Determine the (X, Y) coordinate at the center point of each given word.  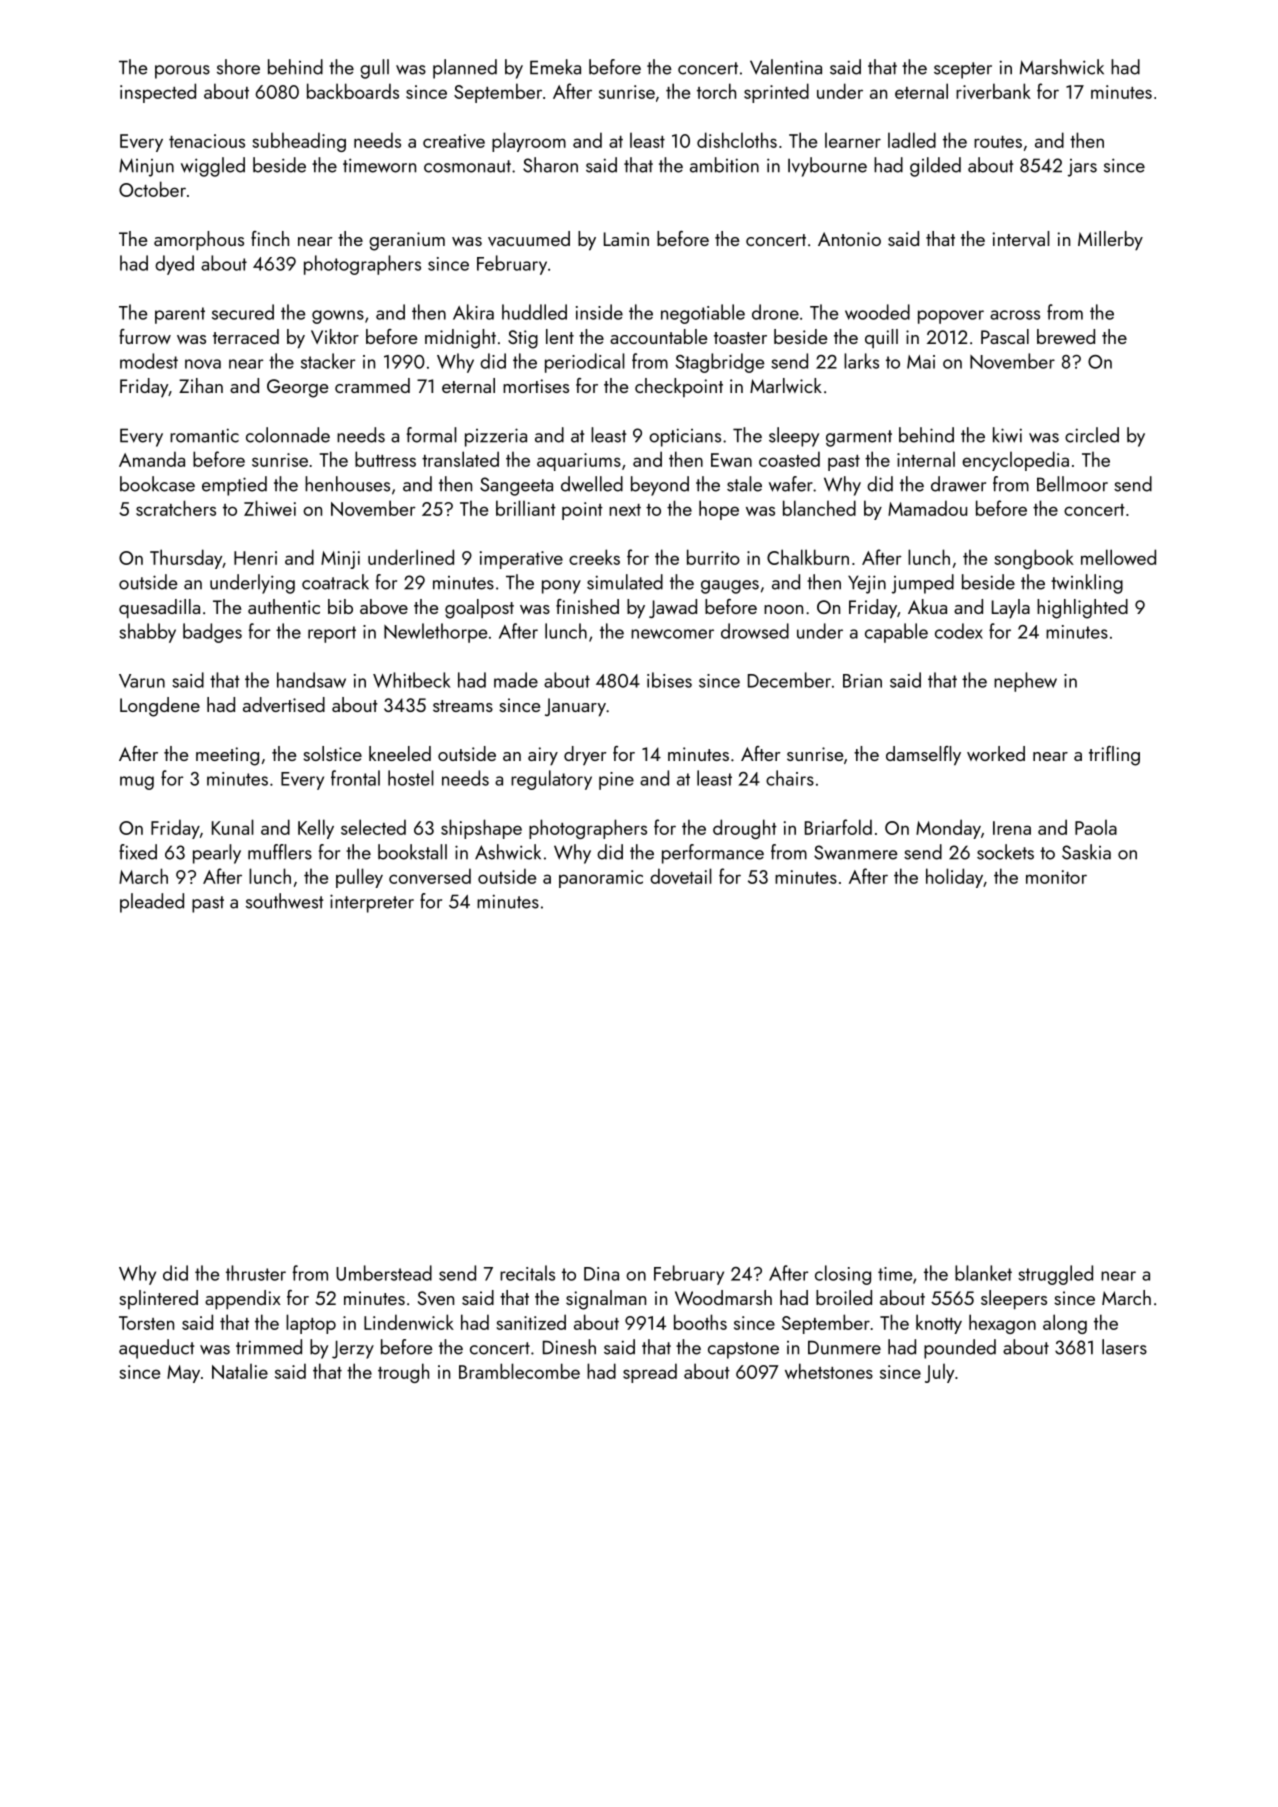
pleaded (152, 903)
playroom (529, 142)
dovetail (681, 876)
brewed (1066, 336)
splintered (158, 1299)
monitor (1056, 877)
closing (843, 1275)
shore (238, 67)
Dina (601, 1274)
